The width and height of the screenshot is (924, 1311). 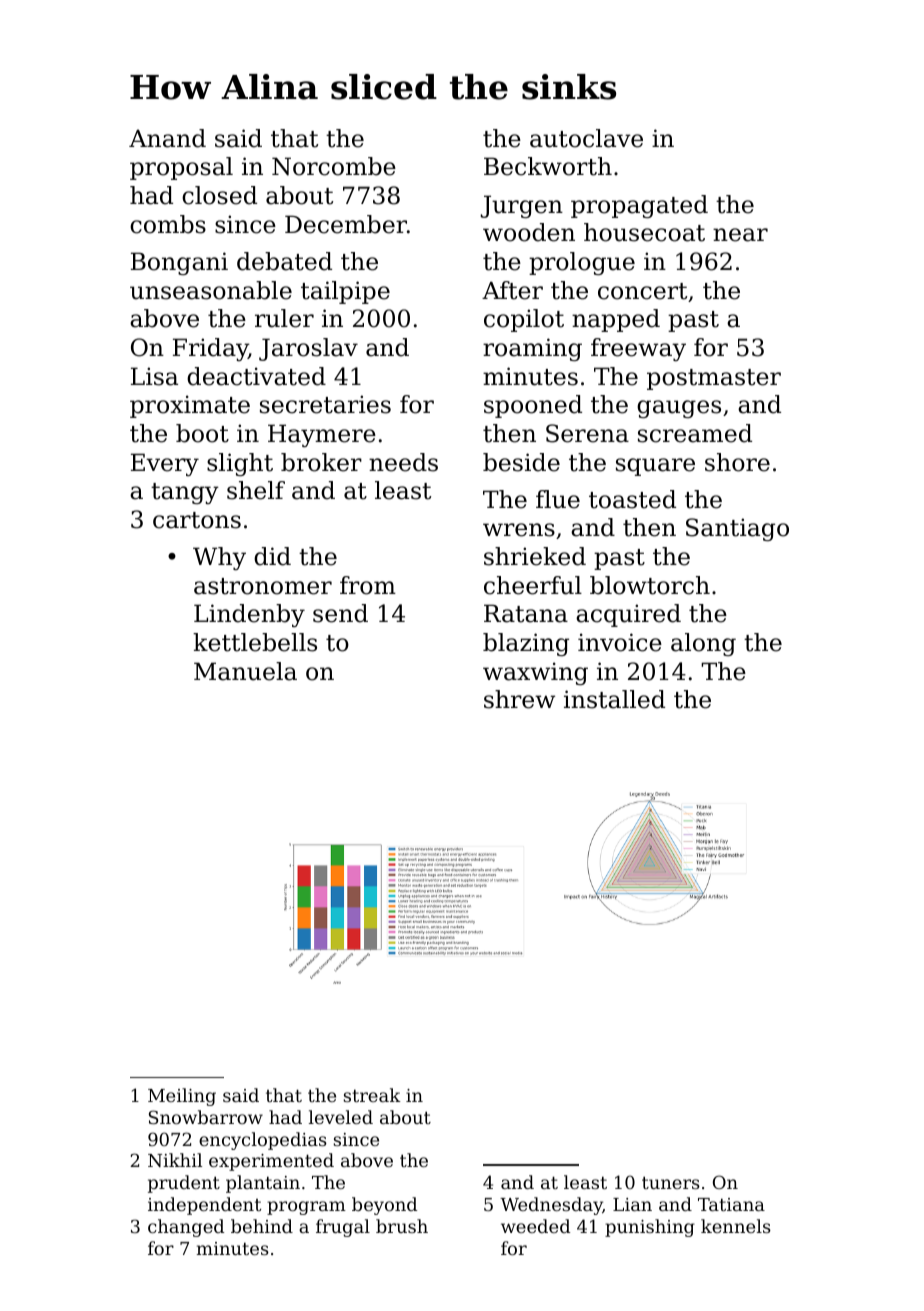 I want to click on shrew, so click(x=519, y=699).
